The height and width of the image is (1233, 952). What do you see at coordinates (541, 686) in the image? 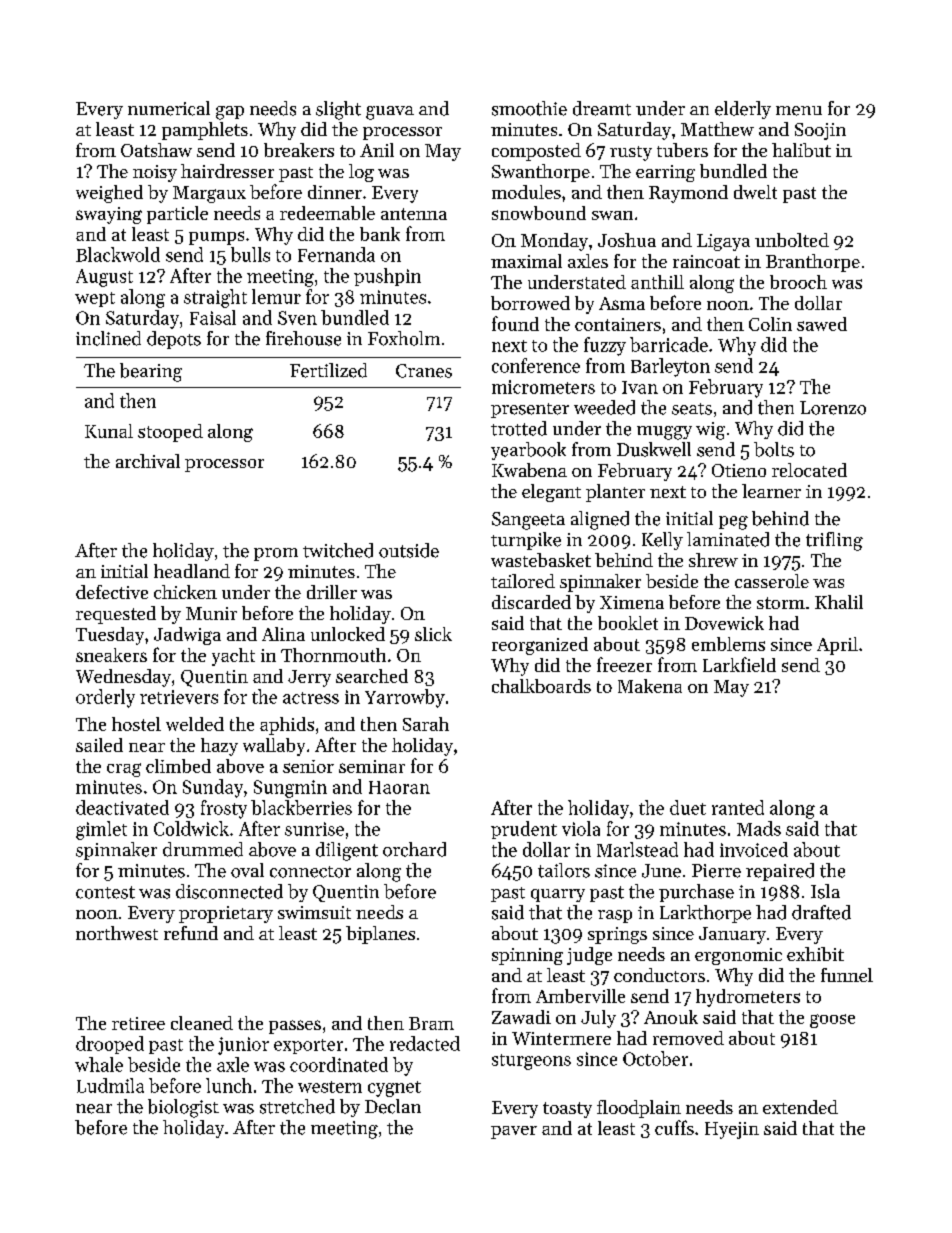
I see `chalkboards` at bounding box center [541, 686].
